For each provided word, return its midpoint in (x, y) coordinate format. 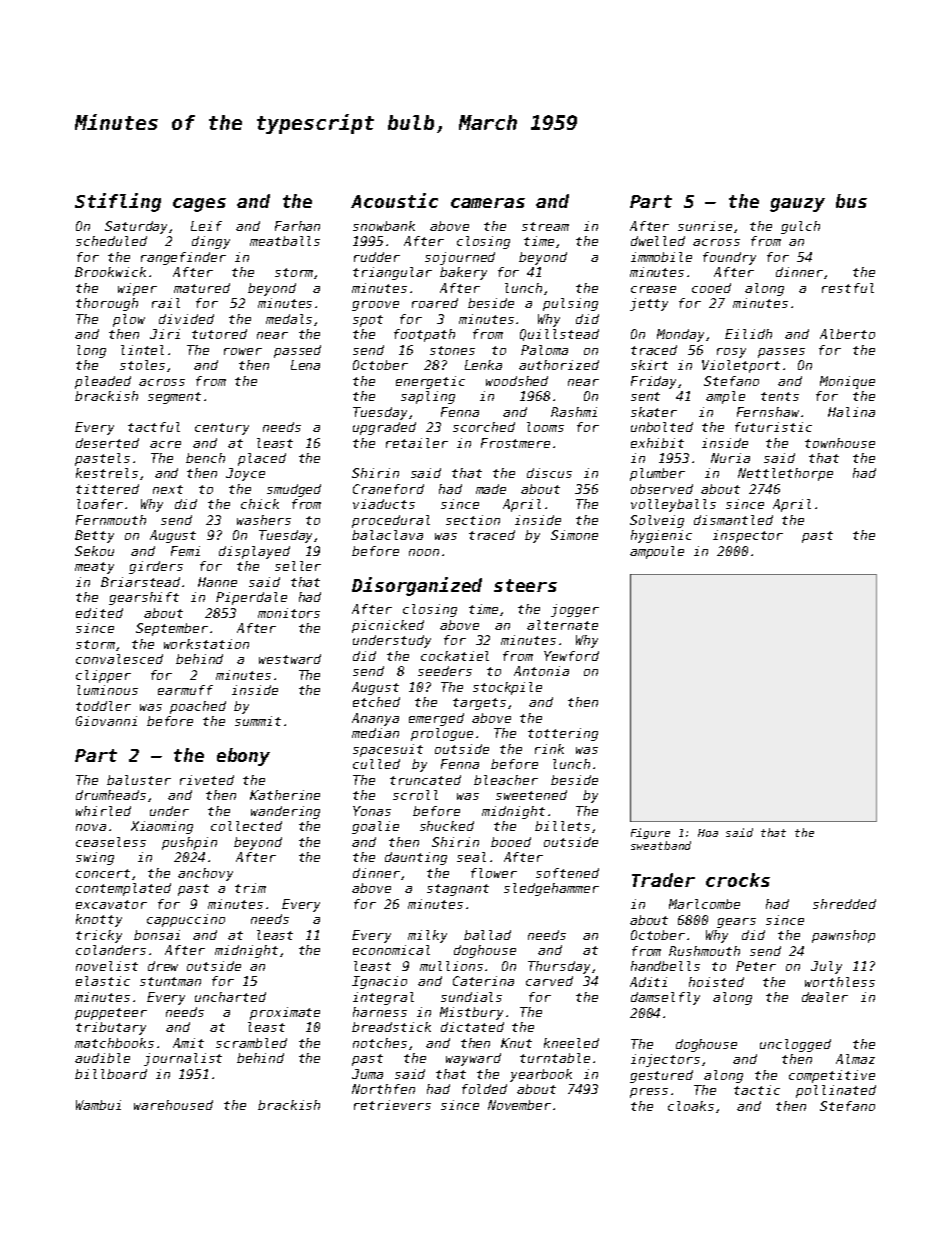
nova (91, 827)
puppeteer (111, 1014)
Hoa (708, 833)
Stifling (118, 202)
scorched (484, 427)
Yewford (571, 656)
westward (290, 659)
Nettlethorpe (785, 474)
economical (391, 950)
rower (243, 351)
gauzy (797, 205)
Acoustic (394, 200)
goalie (375, 827)
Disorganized (417, 586)
